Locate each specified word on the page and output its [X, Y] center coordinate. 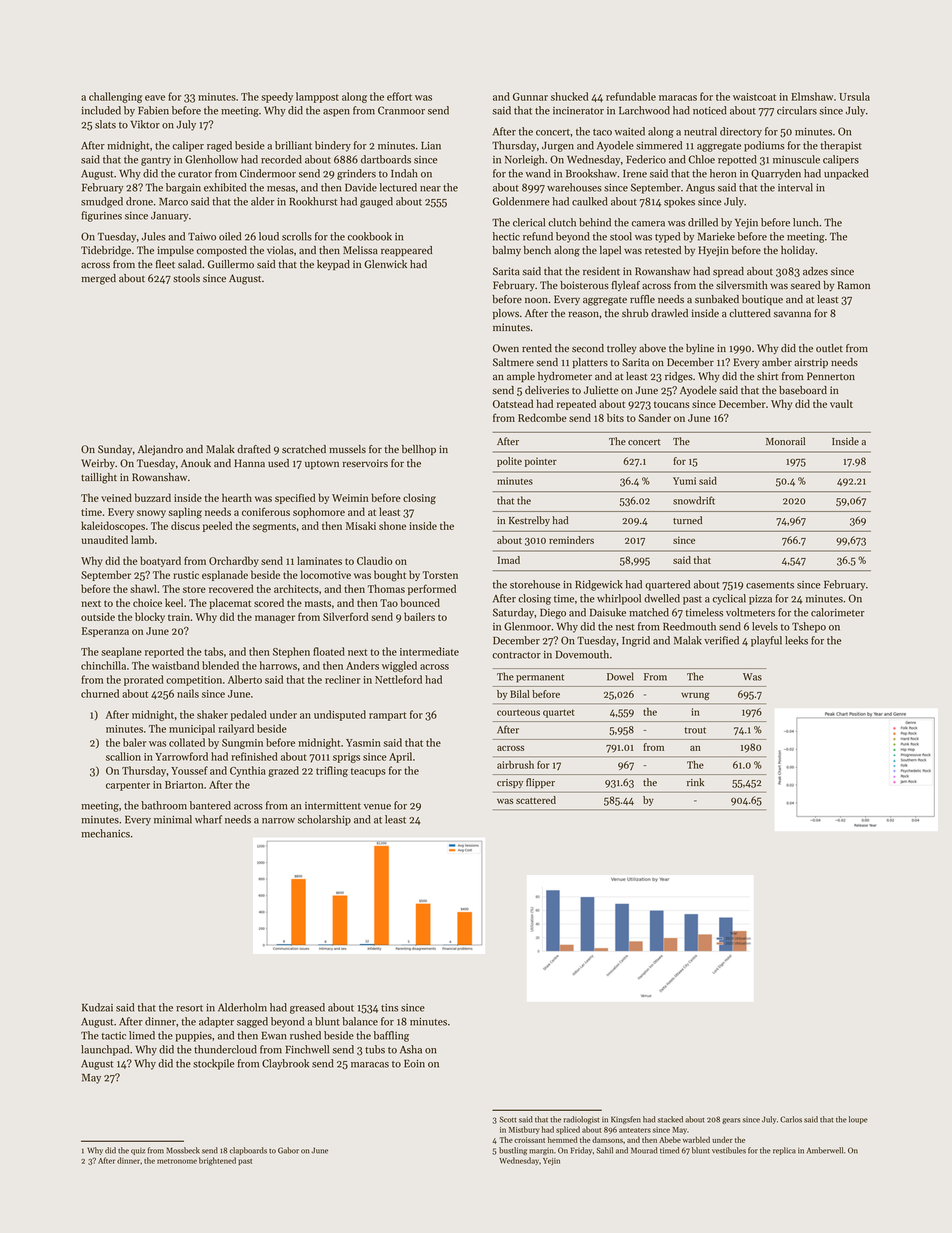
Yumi [684, 481]
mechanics [105, 833]
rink [695, 782]
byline [700, 349]
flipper [540, 783]
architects [296, 588]
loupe [858, 1120]
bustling [513, 1151]
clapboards [248, 1151]
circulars [797, 110]
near [430, 189]
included [101, 110]
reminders [571, 540]
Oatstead [513, 403]
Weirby [98, 464]
